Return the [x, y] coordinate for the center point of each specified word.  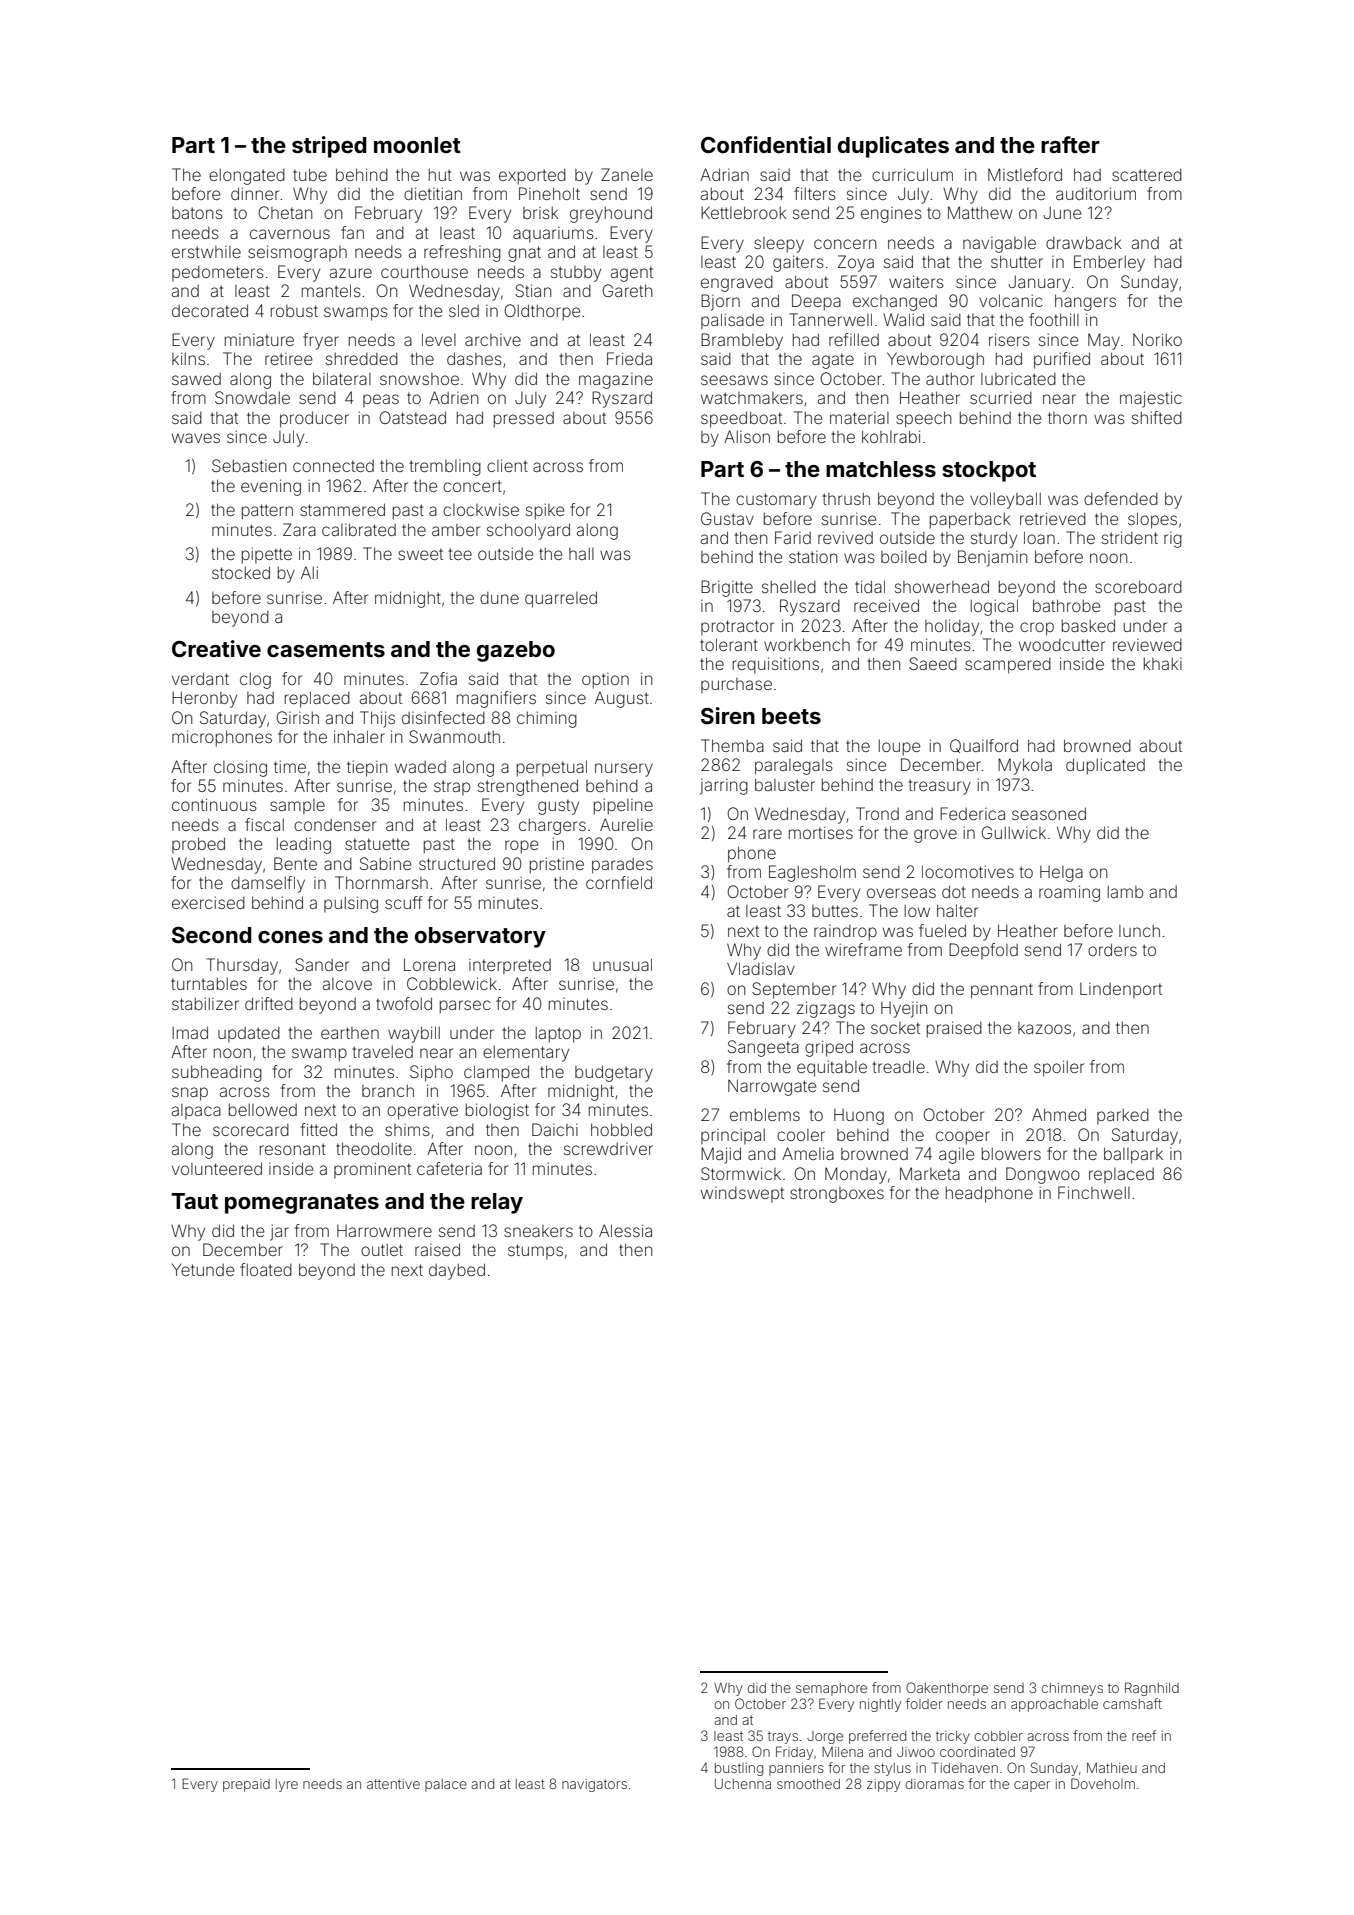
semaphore [831, 1689]
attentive [393, 1784]
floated [266, 1269]
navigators [594, 1785]
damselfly [268, 884]
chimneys [1072, 1689]
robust [294, 311]
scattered [1147, 175]
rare [767, 834]
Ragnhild [1152, 1689]
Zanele [627, 174]
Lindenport [1121, 990]
